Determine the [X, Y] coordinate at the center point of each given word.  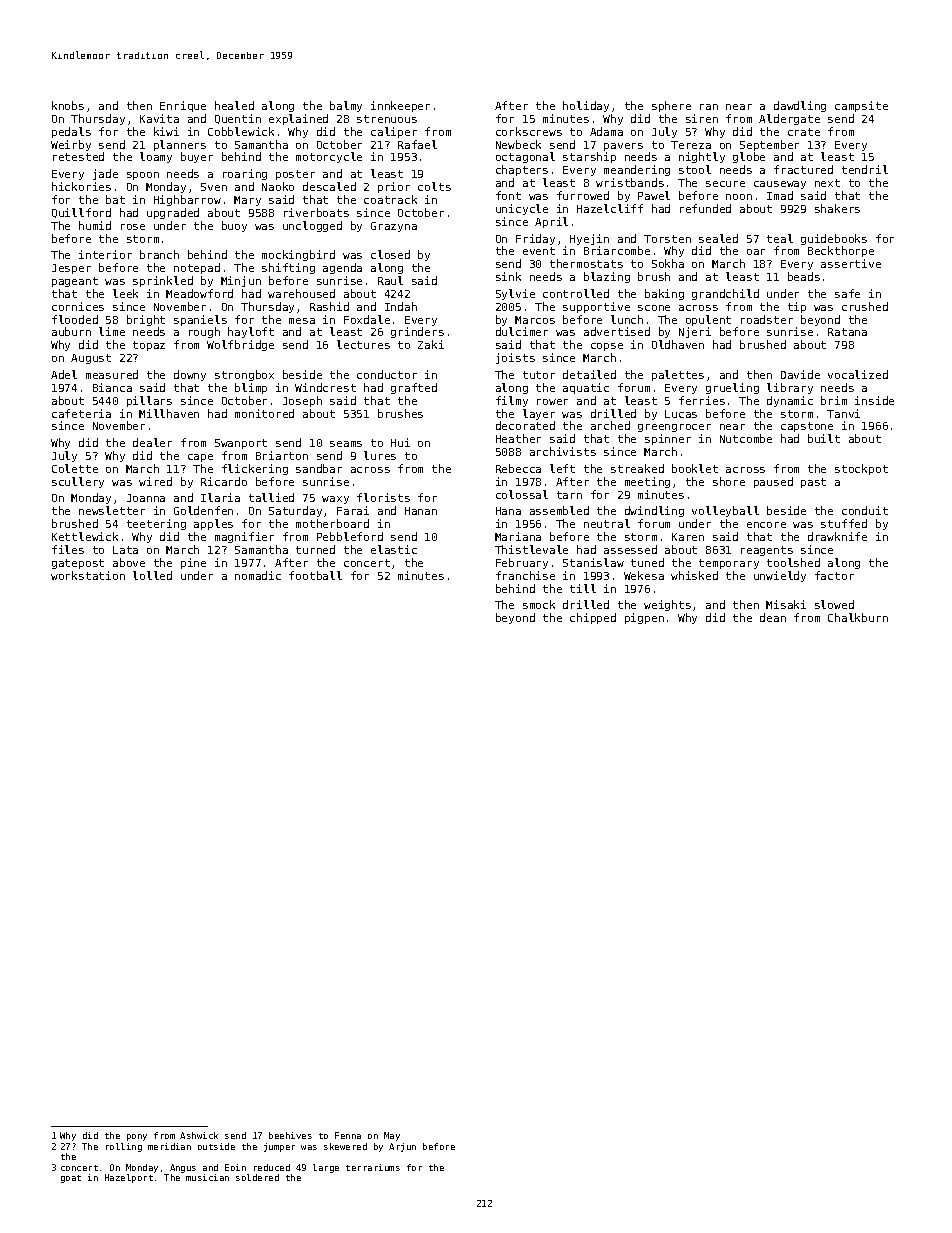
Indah [401, 306]
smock [539, 604]
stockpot [861, 469]
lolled [152, 575]
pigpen [644, 618]
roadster [767, 319]
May [392, 1136]
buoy [234, 226]
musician [207, 1177]
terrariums [373, 1167]
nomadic [258, 575]
